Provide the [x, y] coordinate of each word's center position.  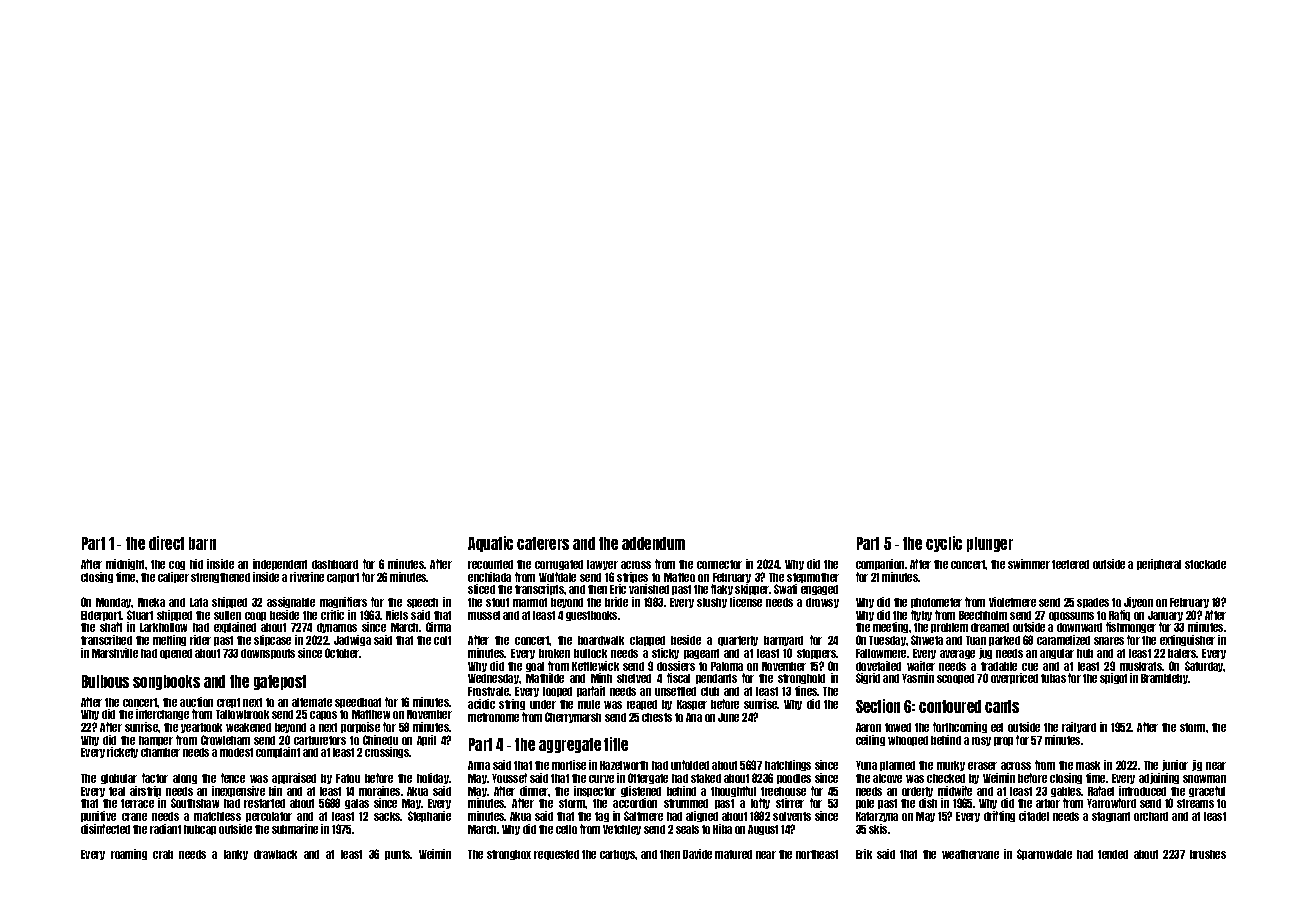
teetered [1070, 564]
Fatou [348, 778]
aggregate [570, 745]
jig [1197, 765]
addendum [653, 543]
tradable [999, 666]
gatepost [280, 682]
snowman [1204, 779]
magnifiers [343, 602]
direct [166, 543]
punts [398, 855]
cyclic [944, 544]
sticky [665, 653]
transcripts [539, 589]
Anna [479, 765]
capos [323, 715]
